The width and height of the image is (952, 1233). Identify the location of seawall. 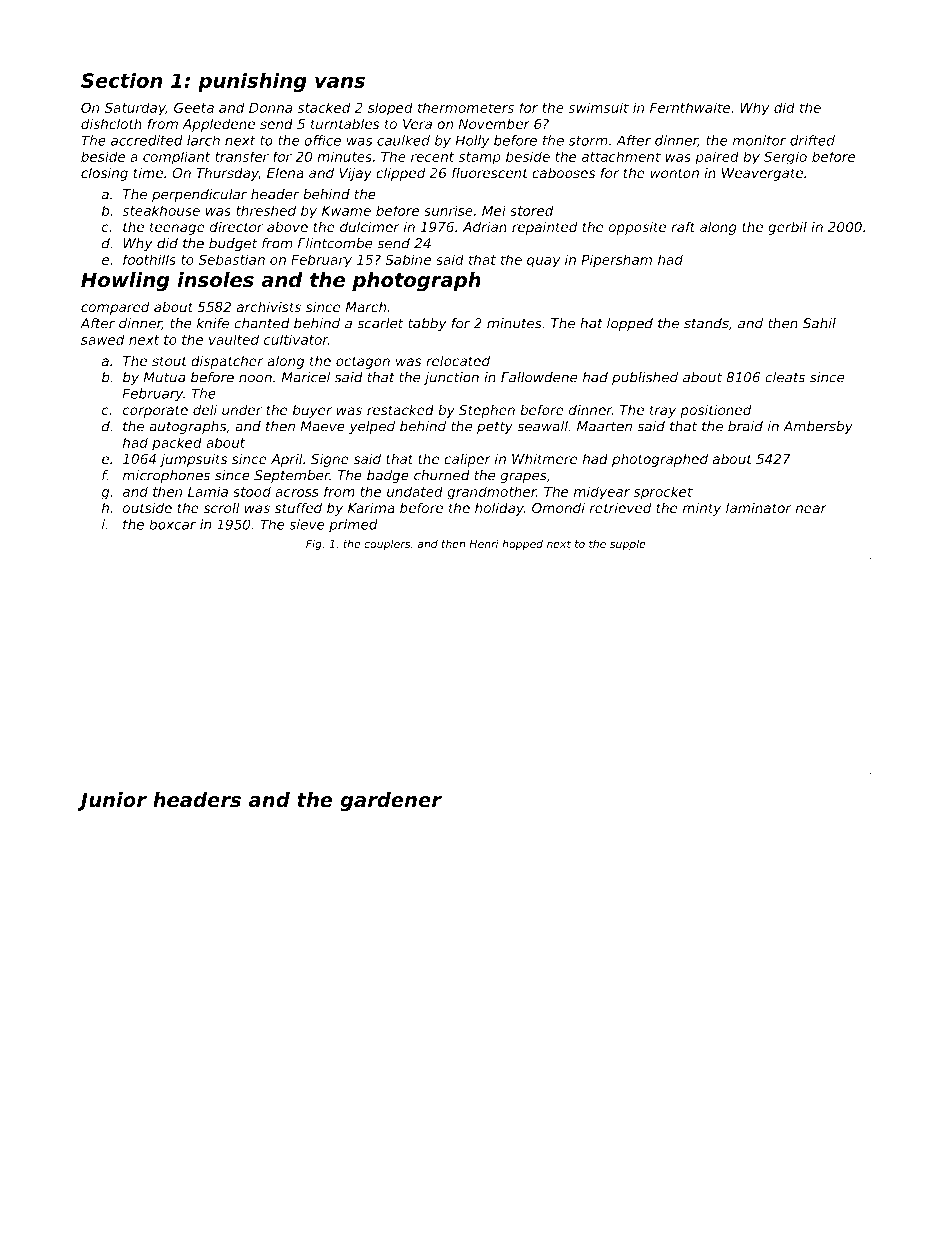
(542, 426).
